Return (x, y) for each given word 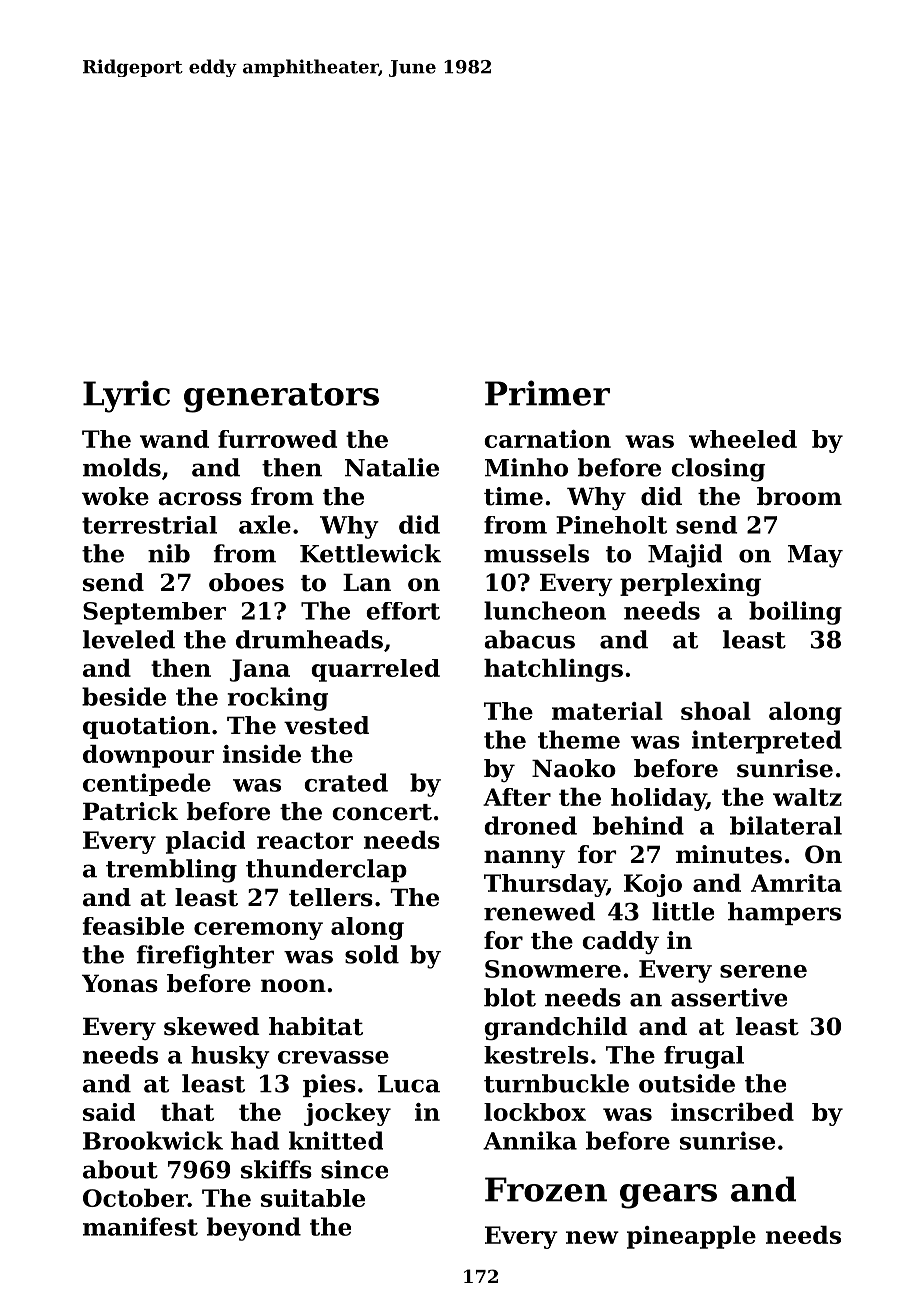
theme (579, 739)
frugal (704, 1057)
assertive (729, 997)
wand (174, 439)
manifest (140, 1226)
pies (329, 1085)
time (513, 496)
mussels (536, 553)
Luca (409, 1084)
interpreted (767, 742)
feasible (133, 926)
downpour (148, 756)
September (154, 613)
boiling (795, 613)
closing (718, 470)
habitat (316, 1026)
